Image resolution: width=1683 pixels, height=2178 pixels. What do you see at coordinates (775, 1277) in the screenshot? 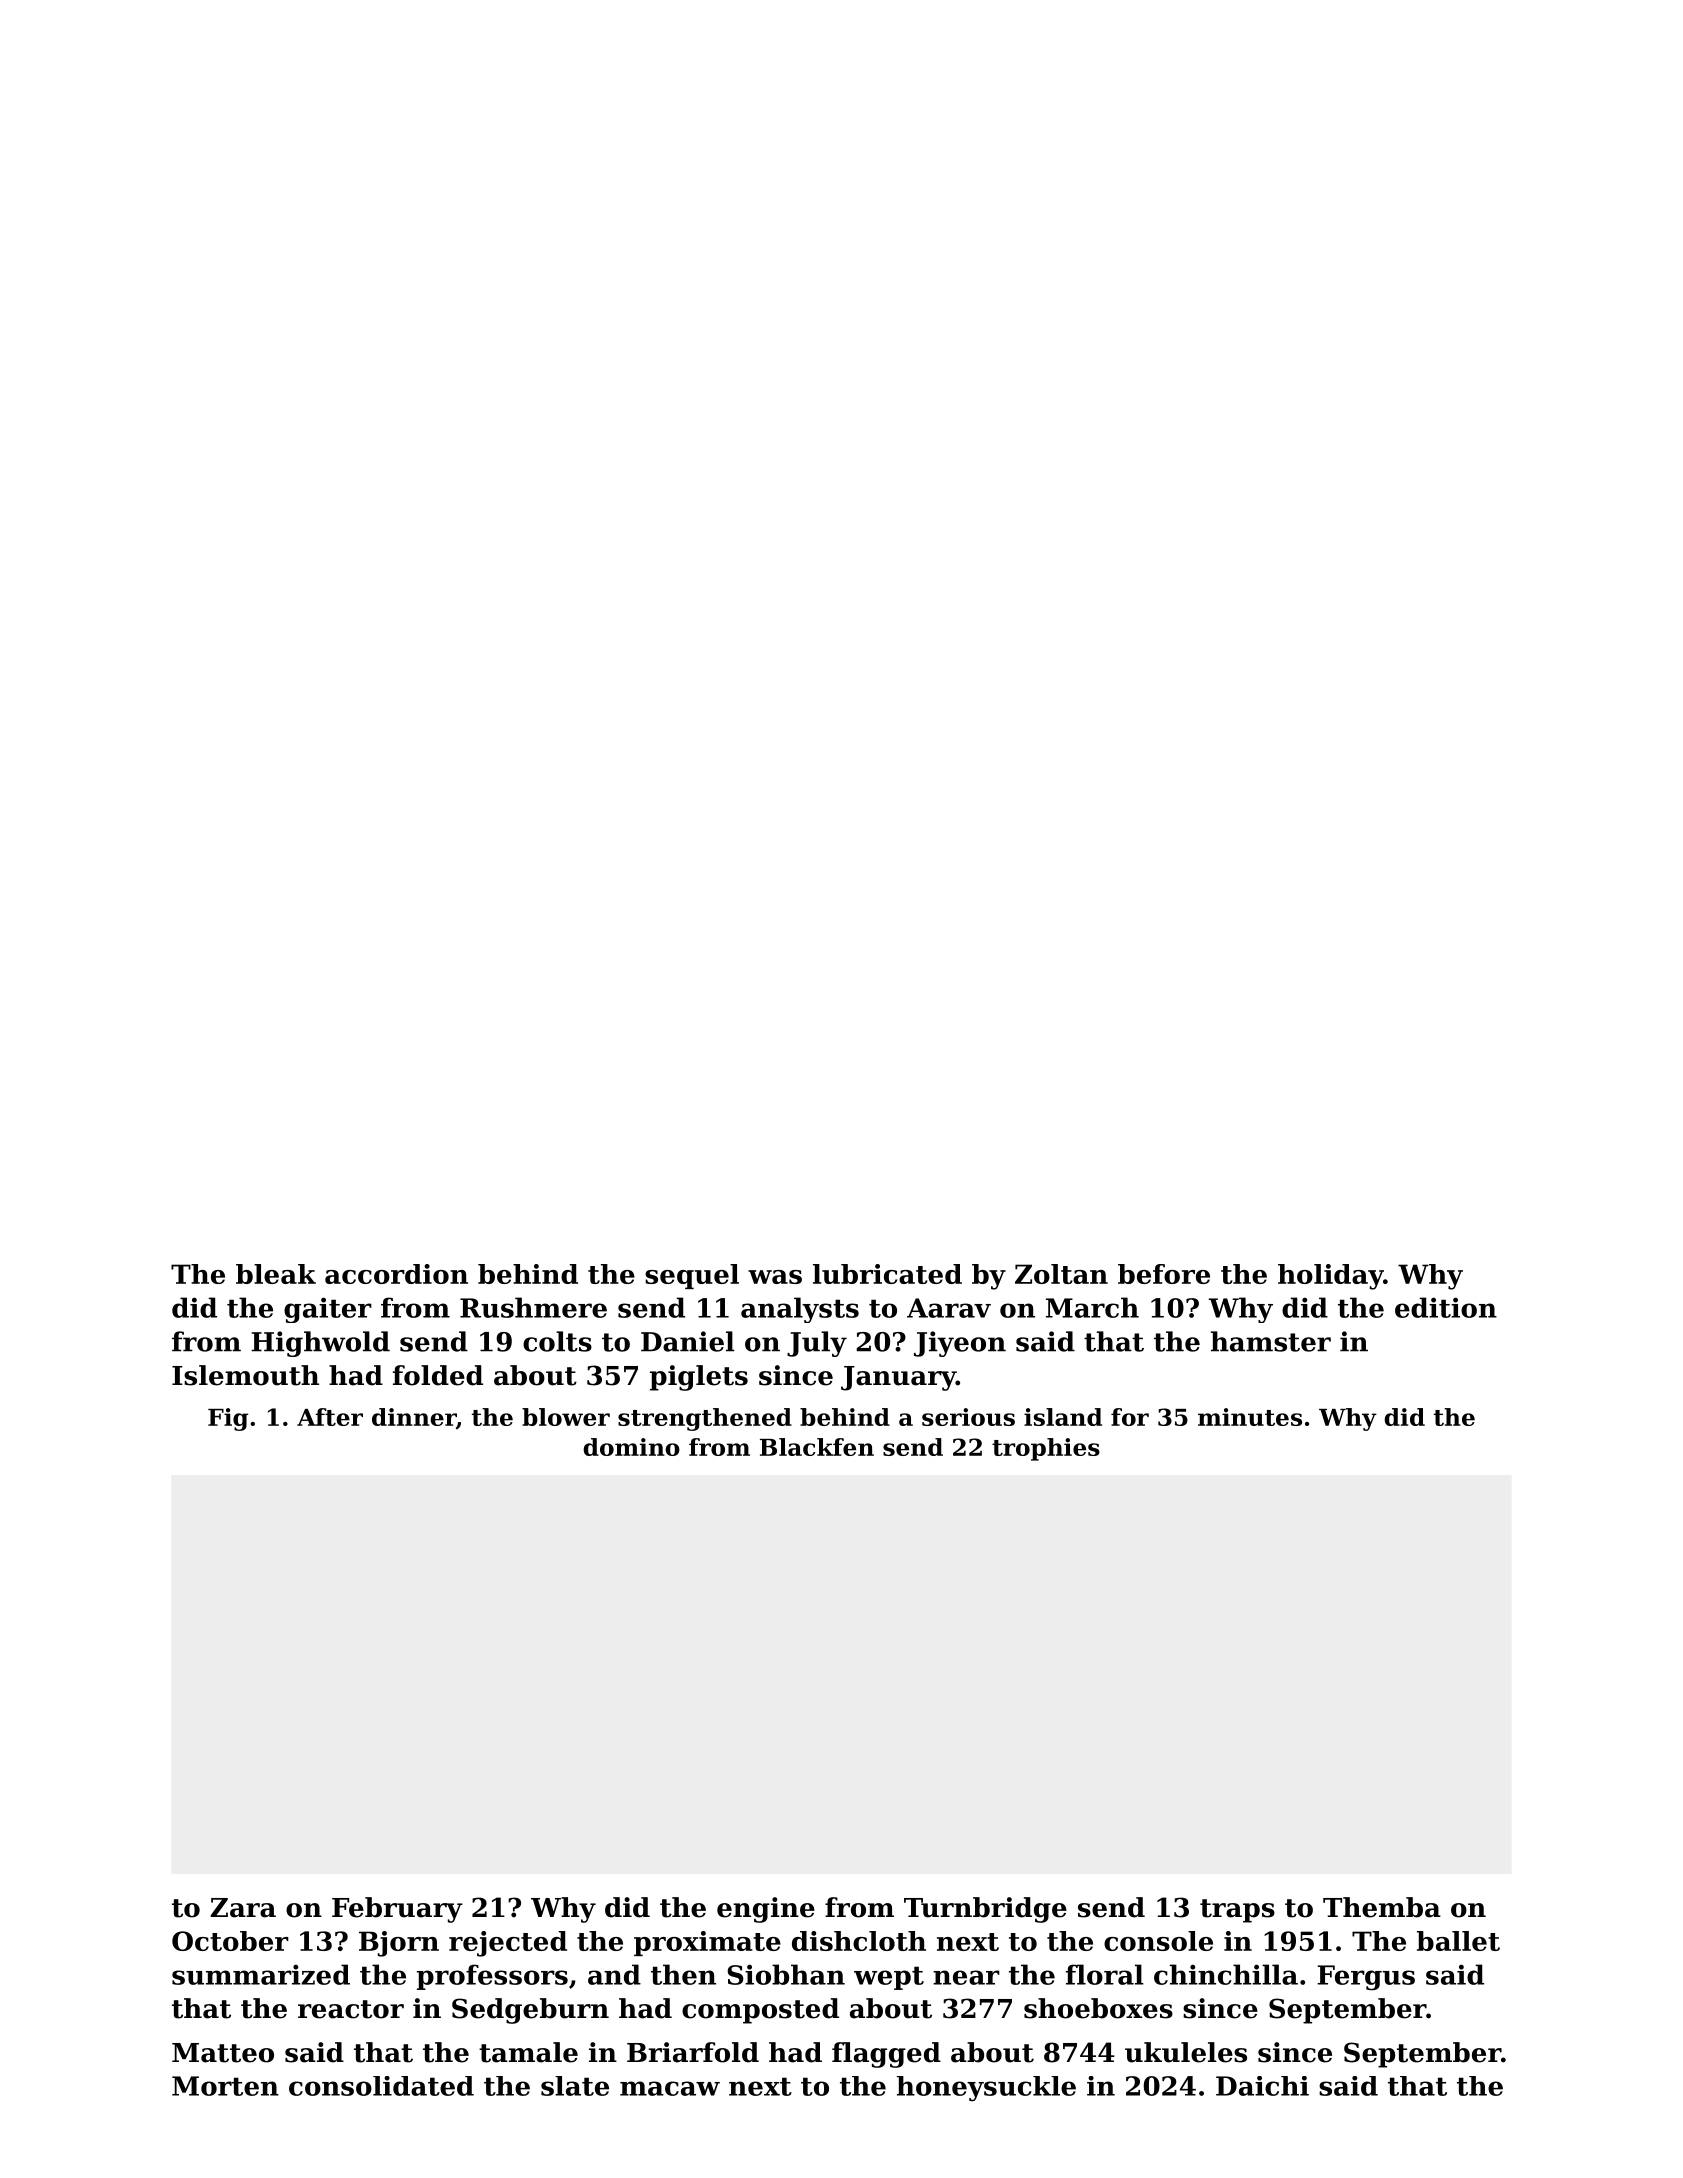
I see `was` at bounding box center [775, 1277].
